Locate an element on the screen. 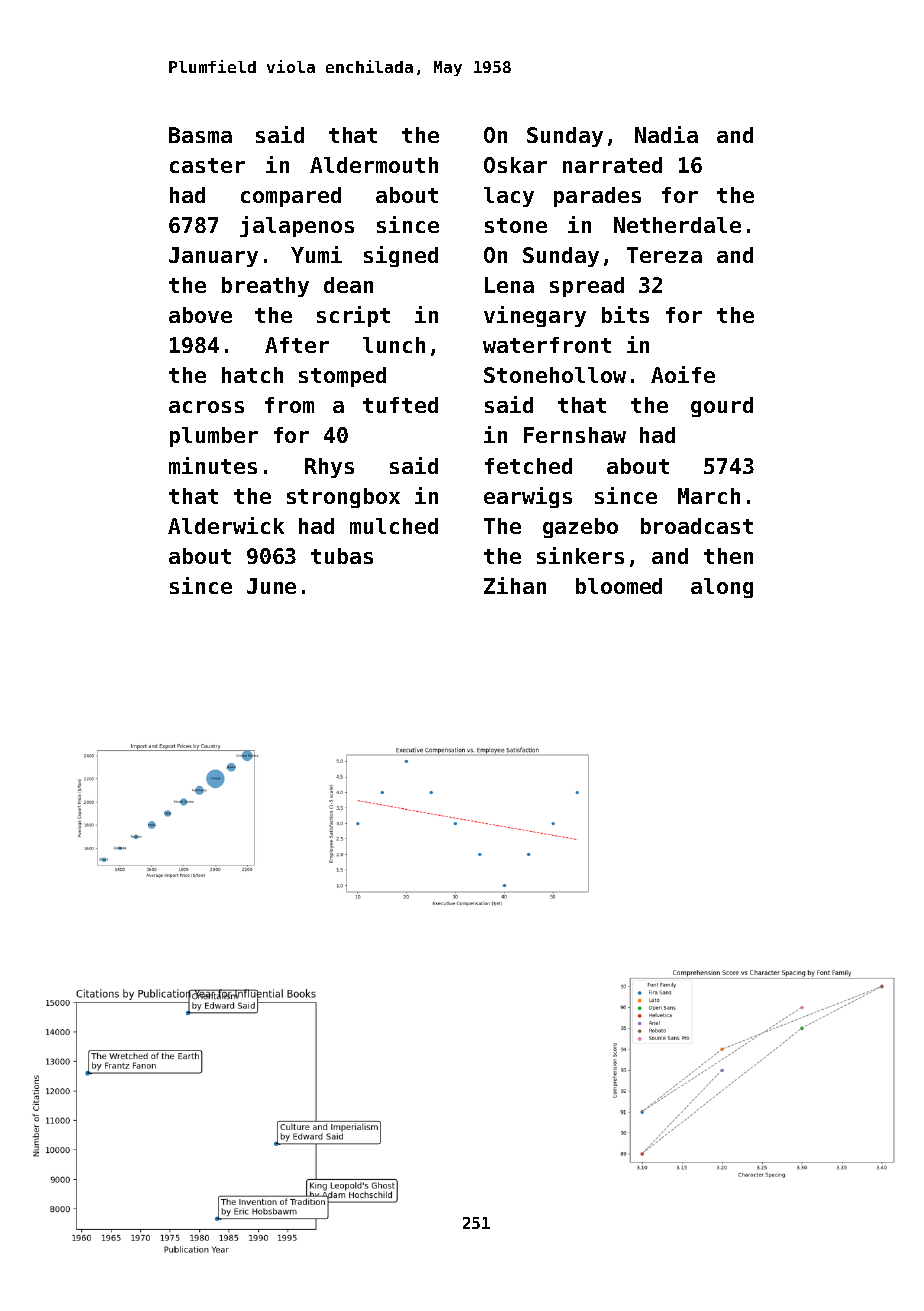  vinegary is located at coordinates (535, 316).
